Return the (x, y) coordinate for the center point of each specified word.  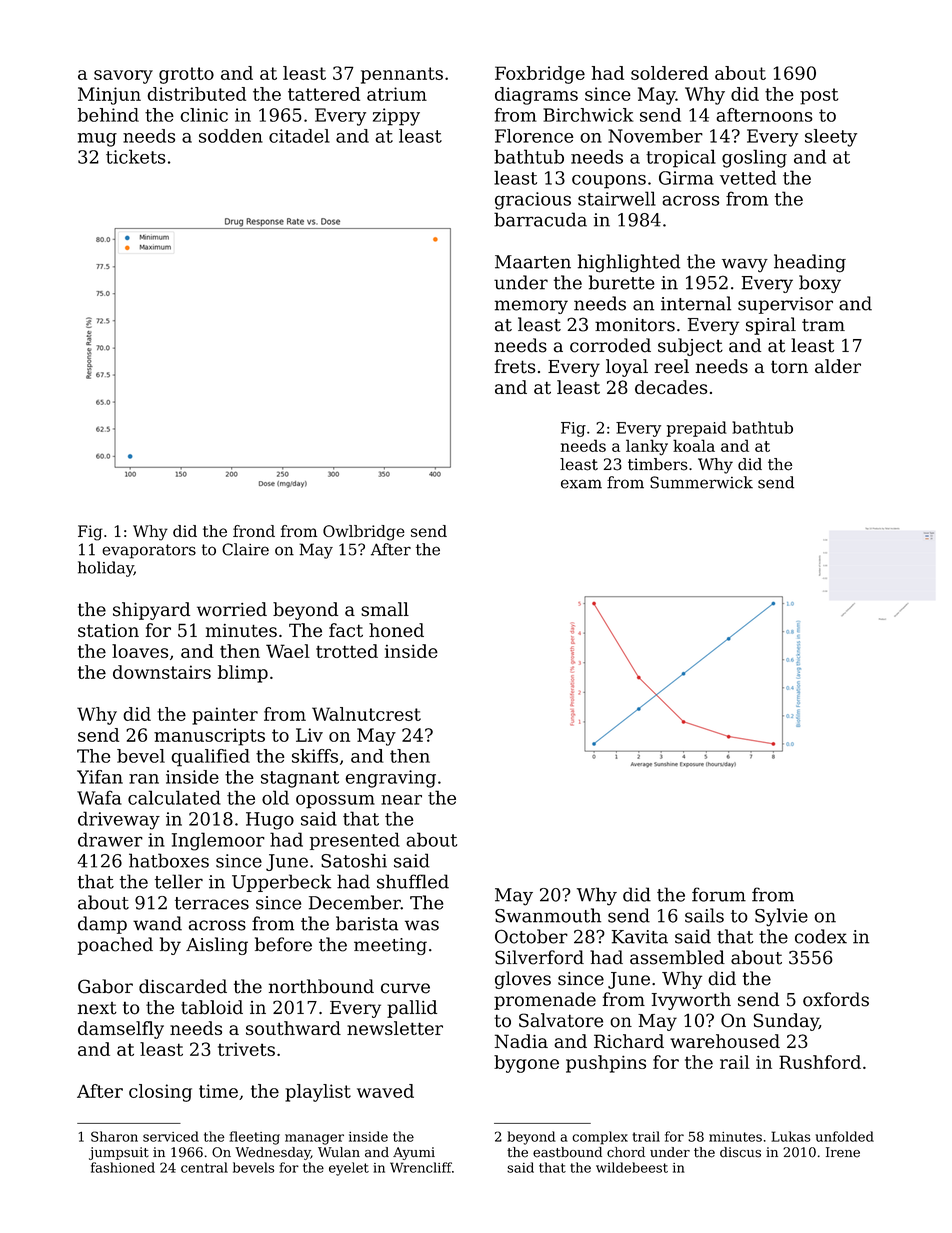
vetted (748, 177)
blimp (243, 674)
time (218, 1091)
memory (531, 307)
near (401, 800)
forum (719, 894)
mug (97, 140)
